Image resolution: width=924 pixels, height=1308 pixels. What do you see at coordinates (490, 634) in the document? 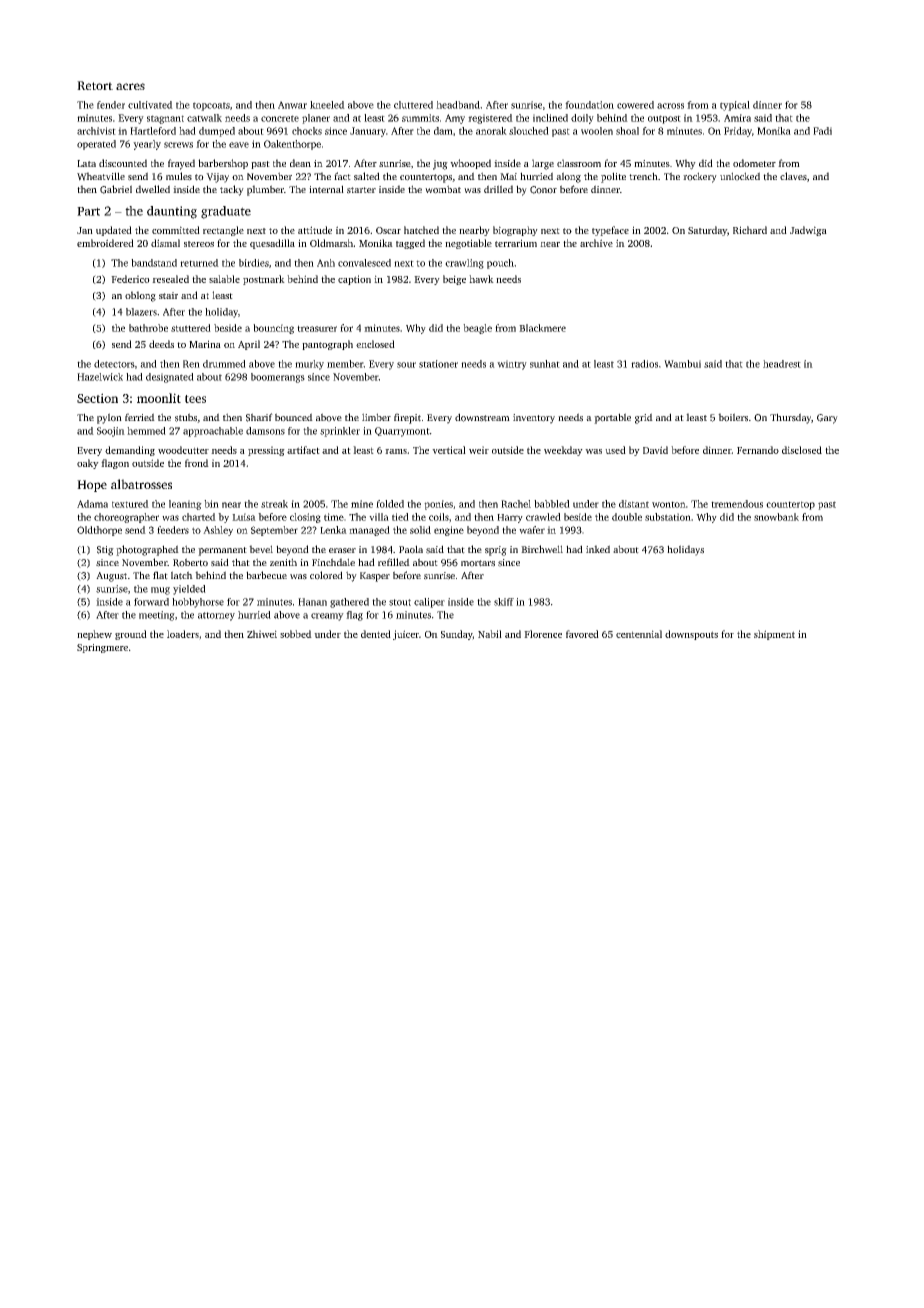
I see `Nabil` at bounding box center [490, 634].
